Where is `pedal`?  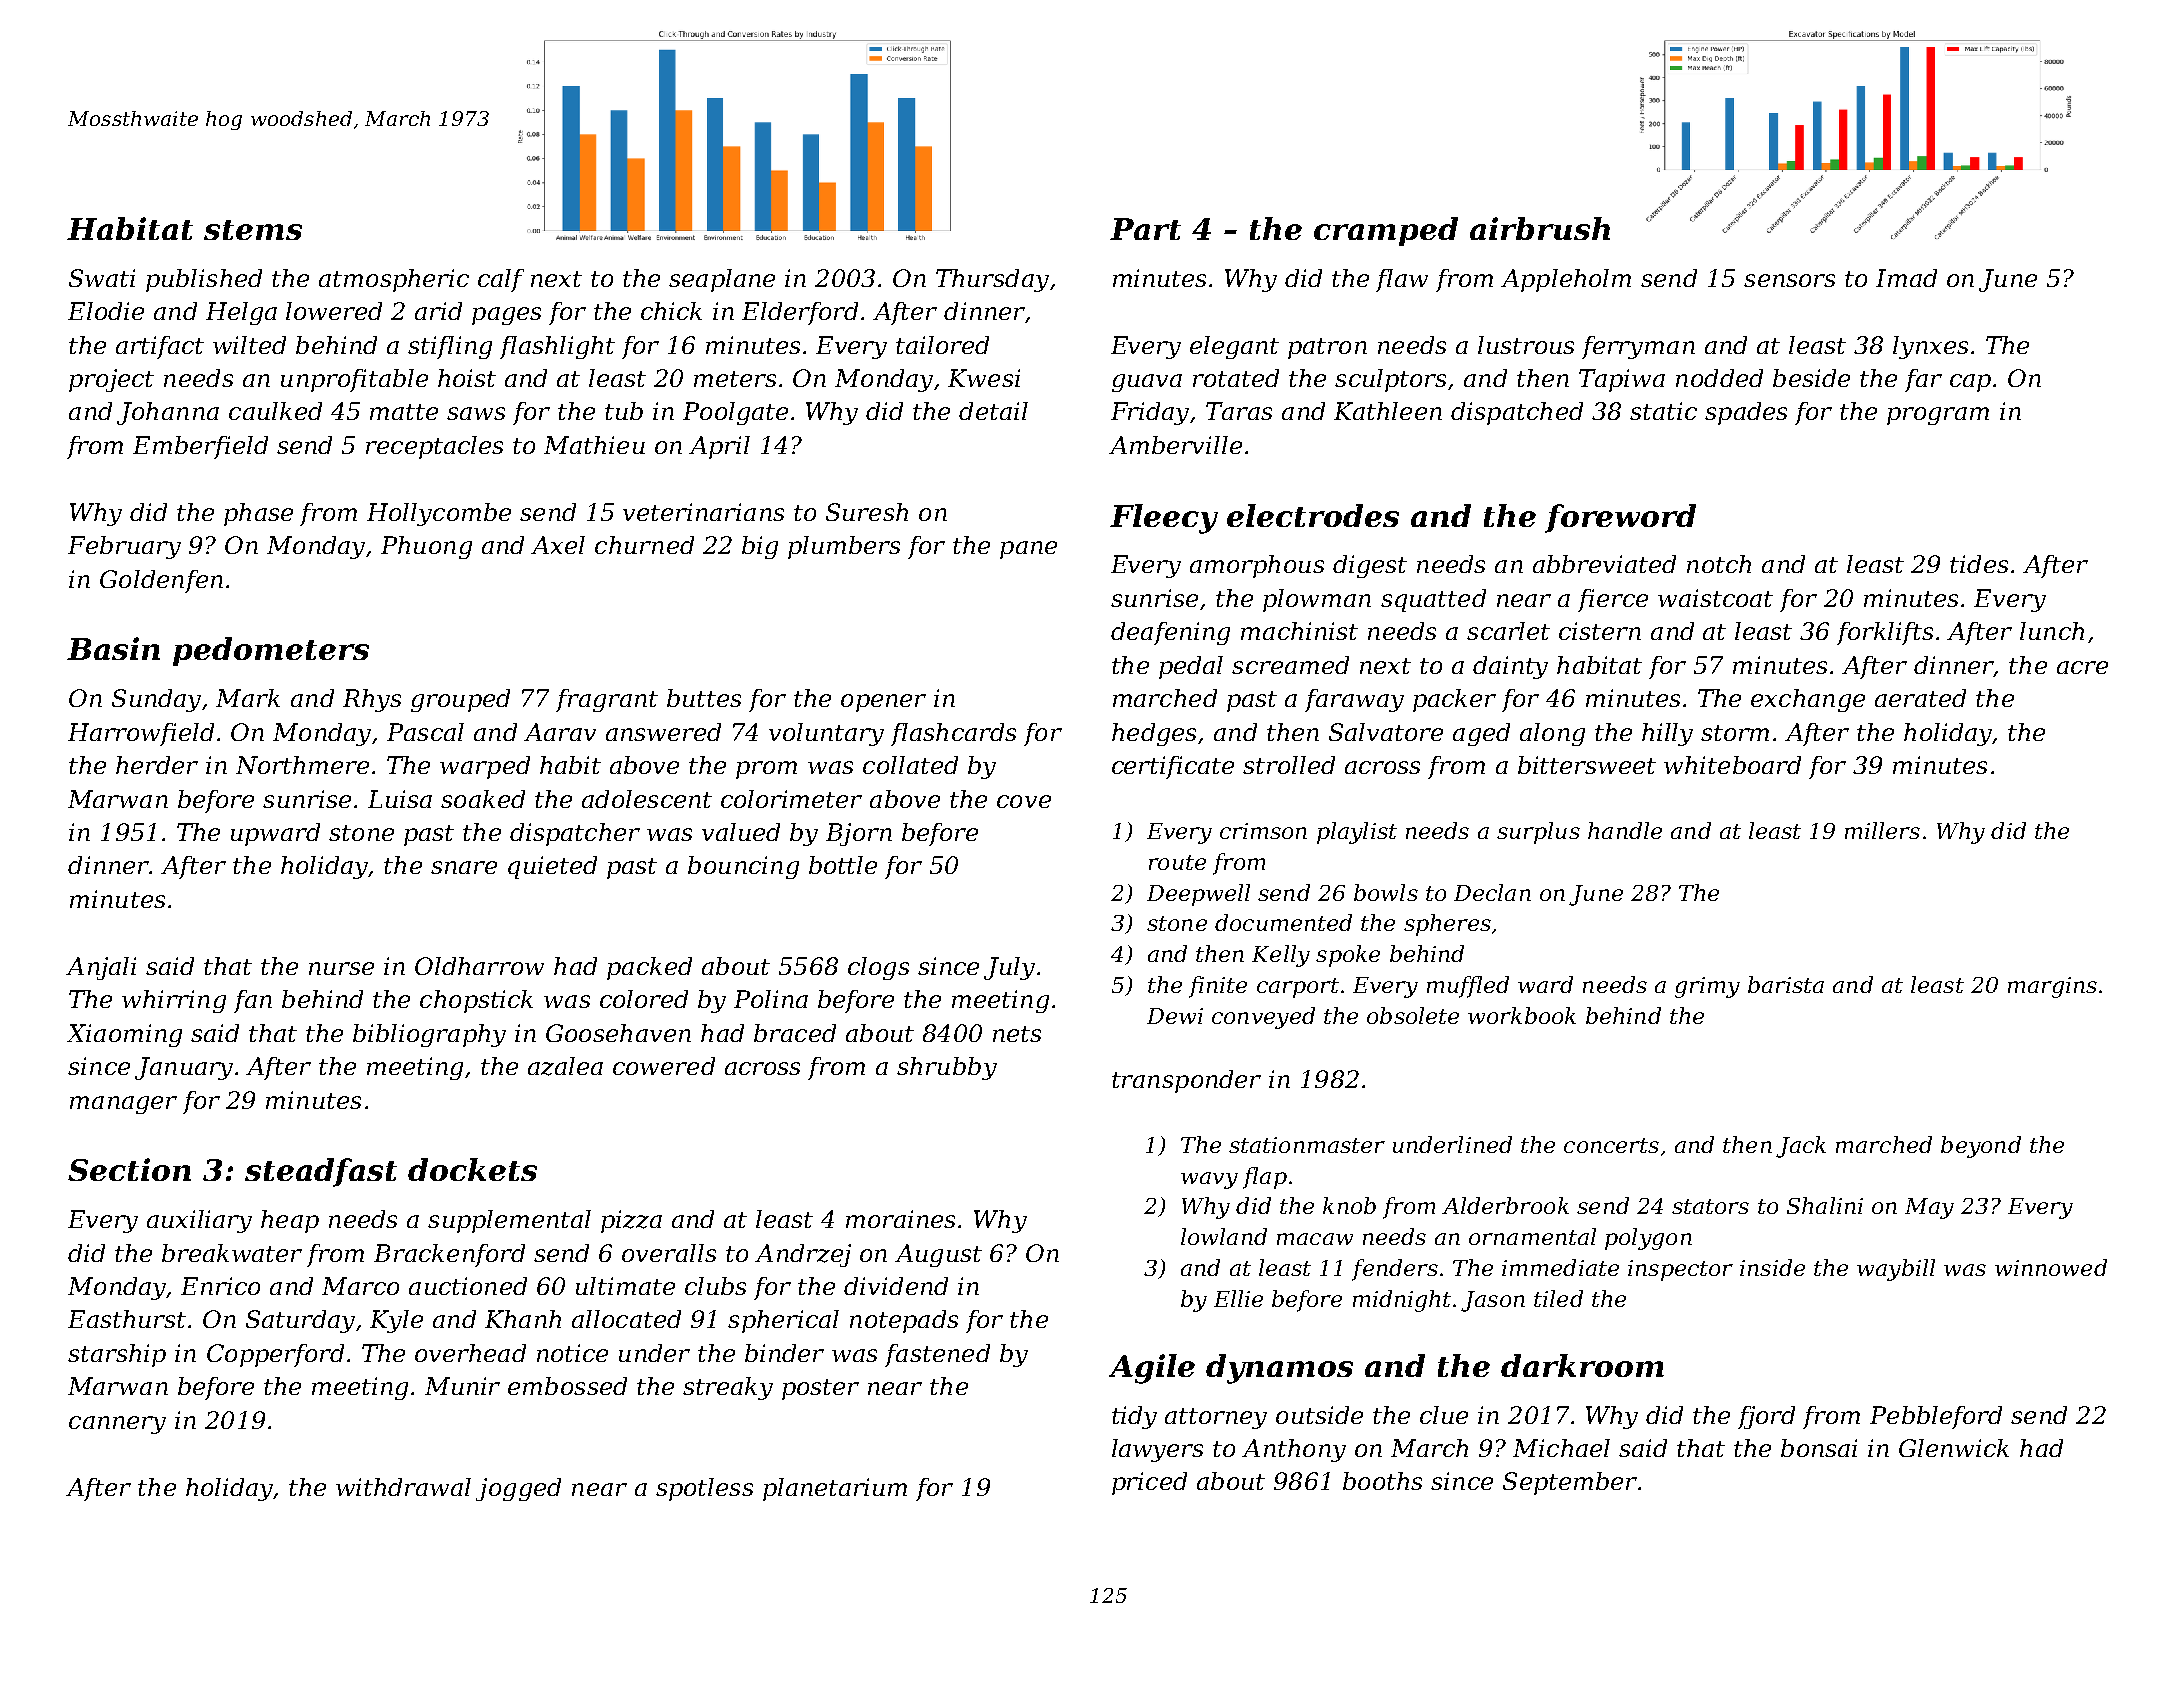 pedal is located at coordinates (1191, 667).
